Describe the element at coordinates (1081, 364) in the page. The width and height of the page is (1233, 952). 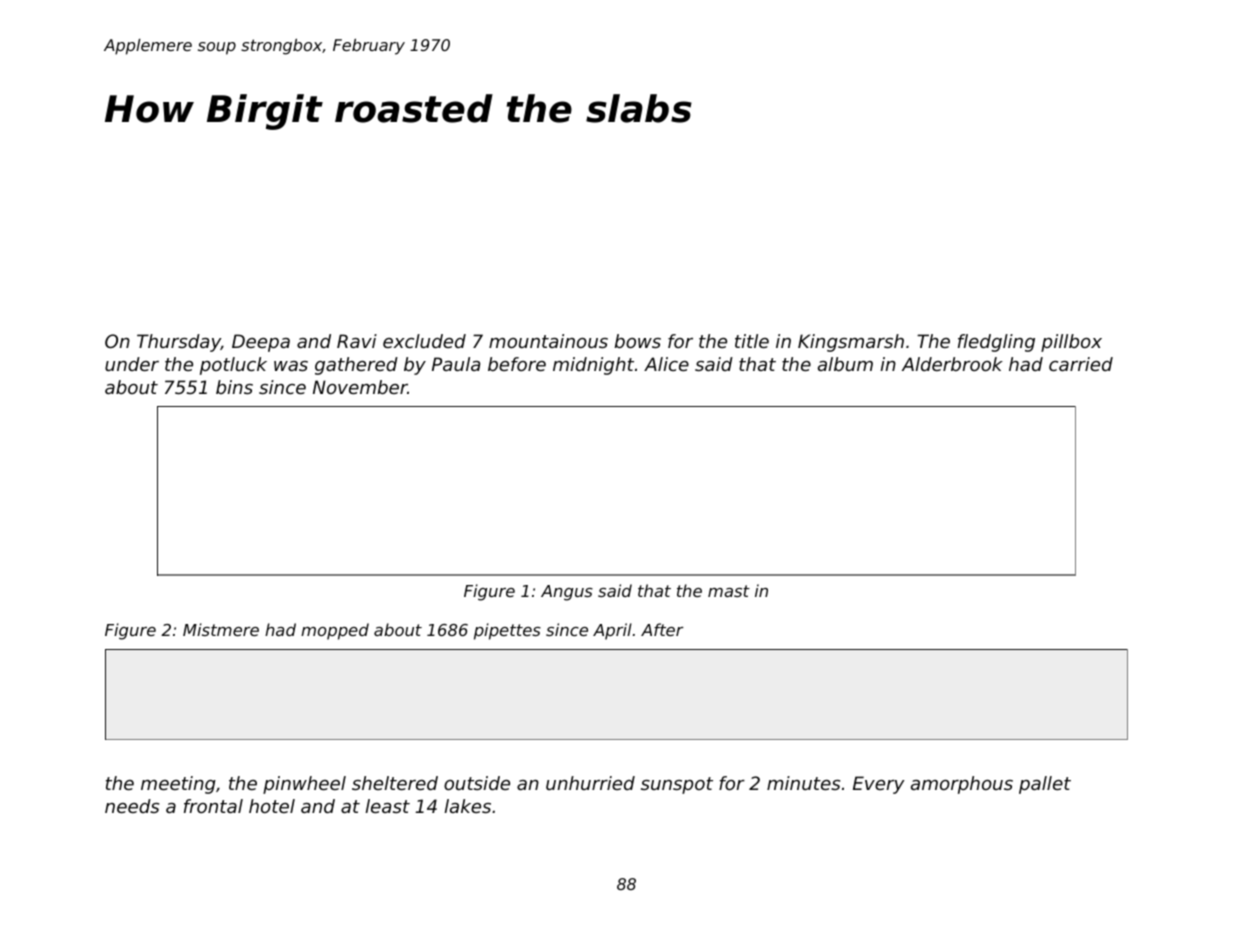
I see `carried` at that location.
